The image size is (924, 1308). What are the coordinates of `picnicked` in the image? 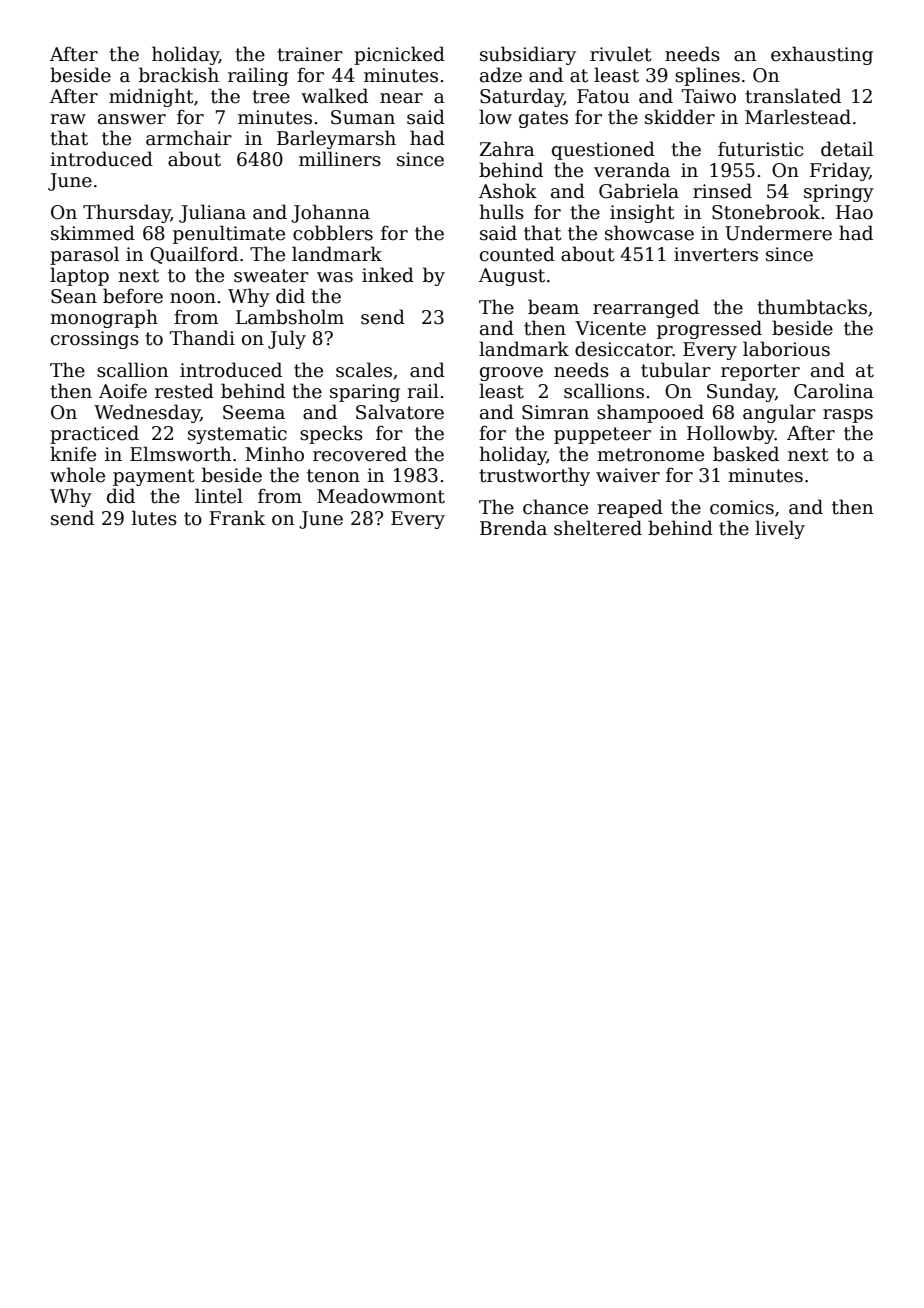 It's located at (399, 55).
